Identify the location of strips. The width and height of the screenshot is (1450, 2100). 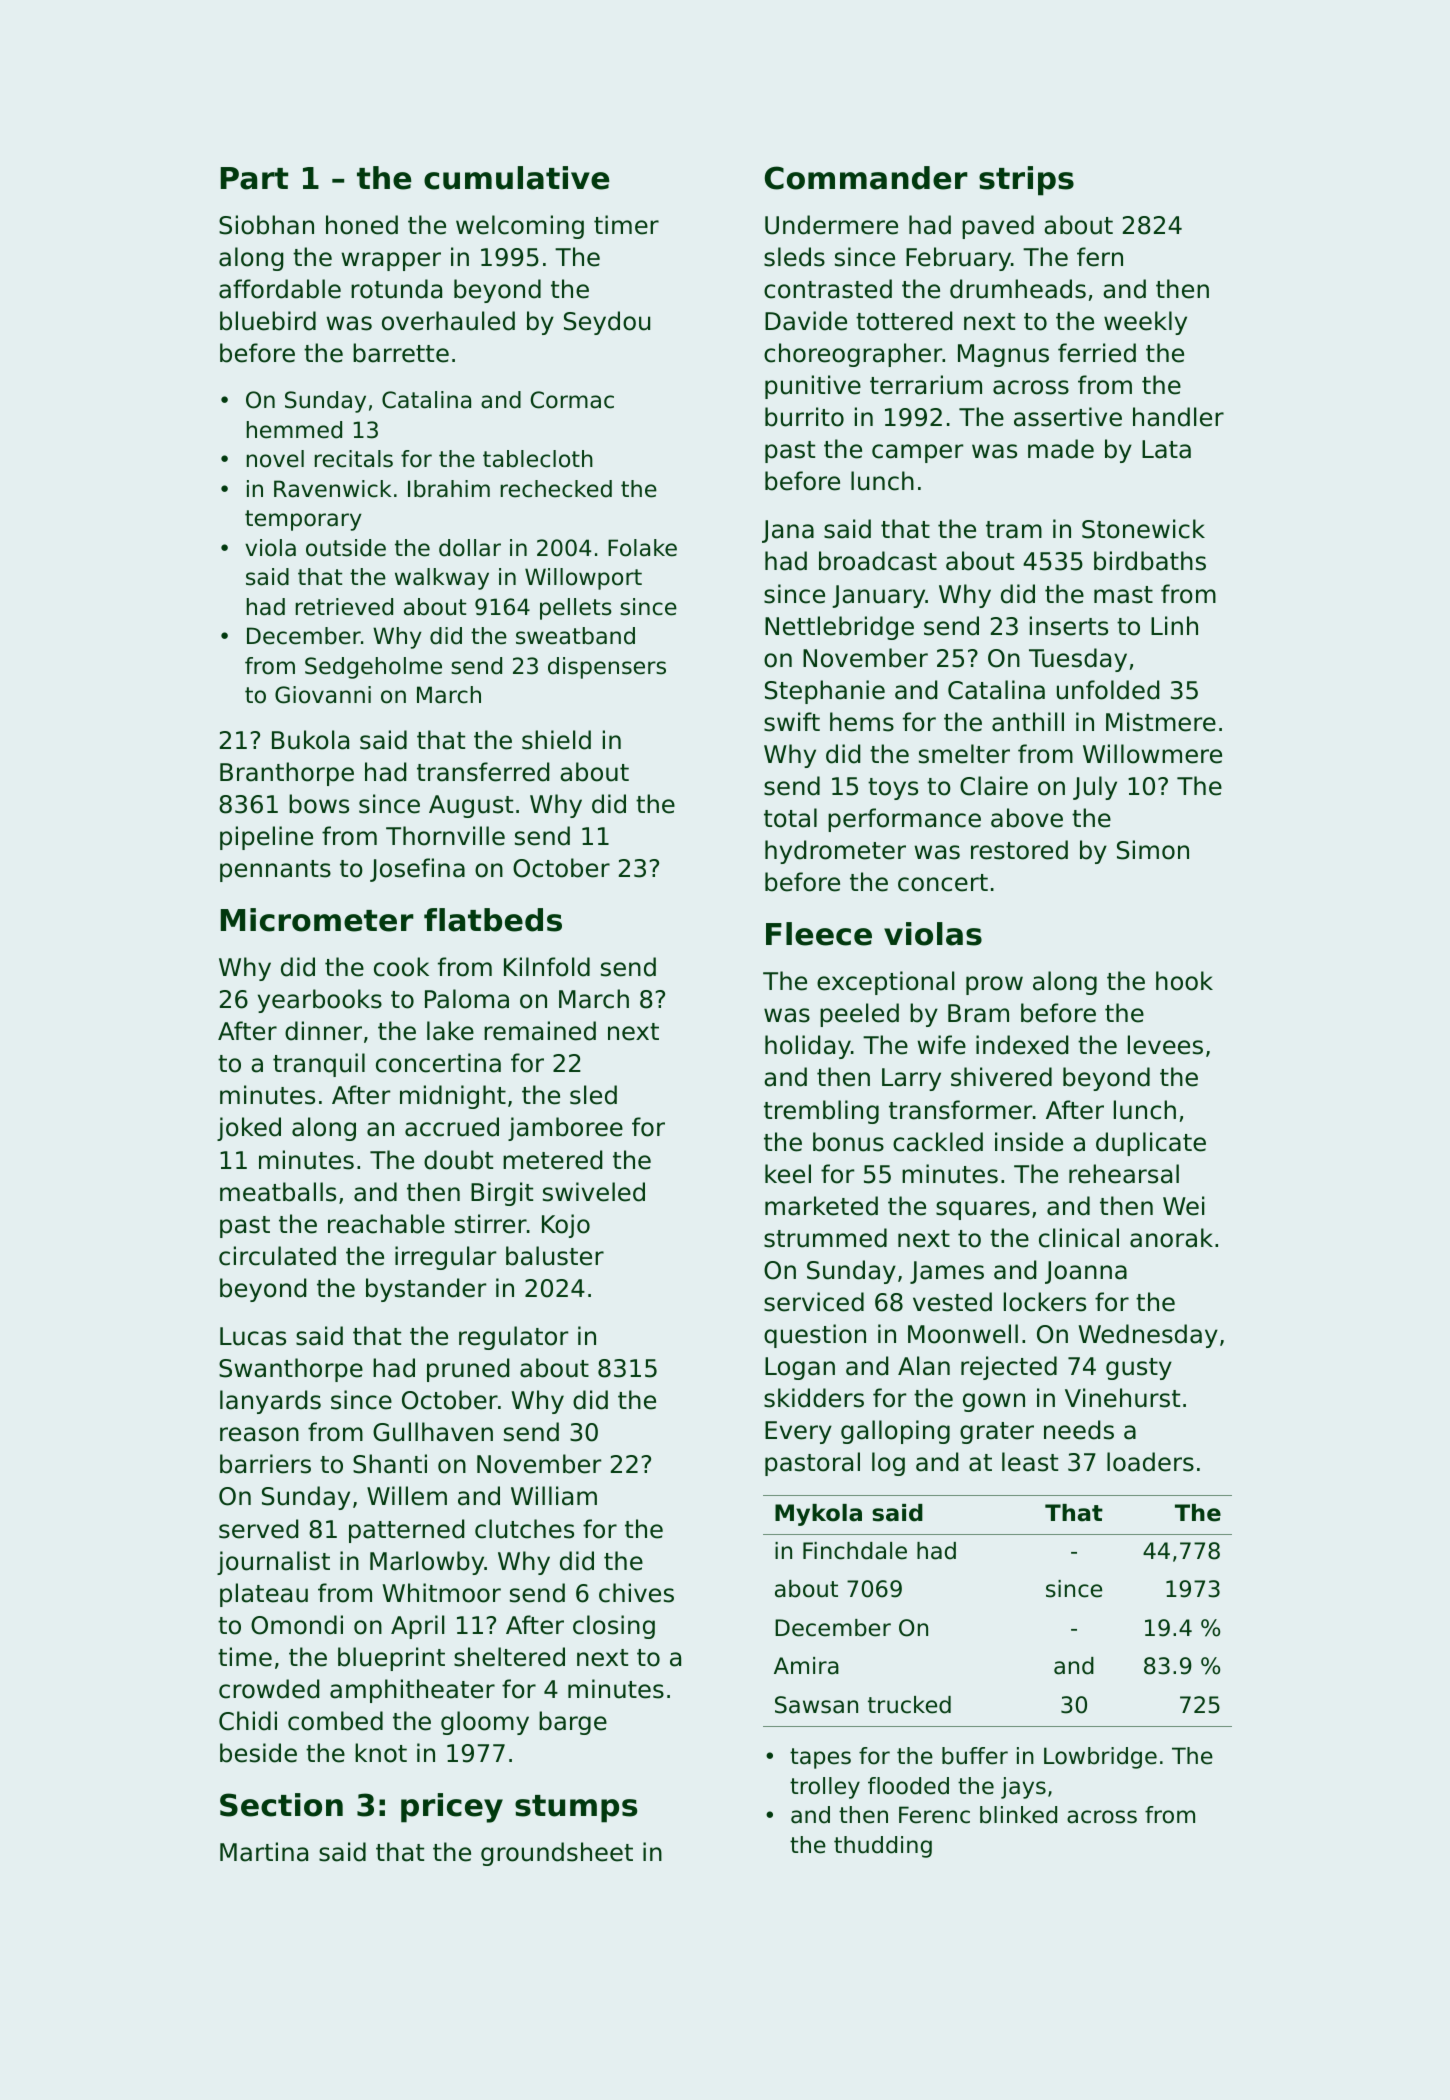
(1026, 181).
